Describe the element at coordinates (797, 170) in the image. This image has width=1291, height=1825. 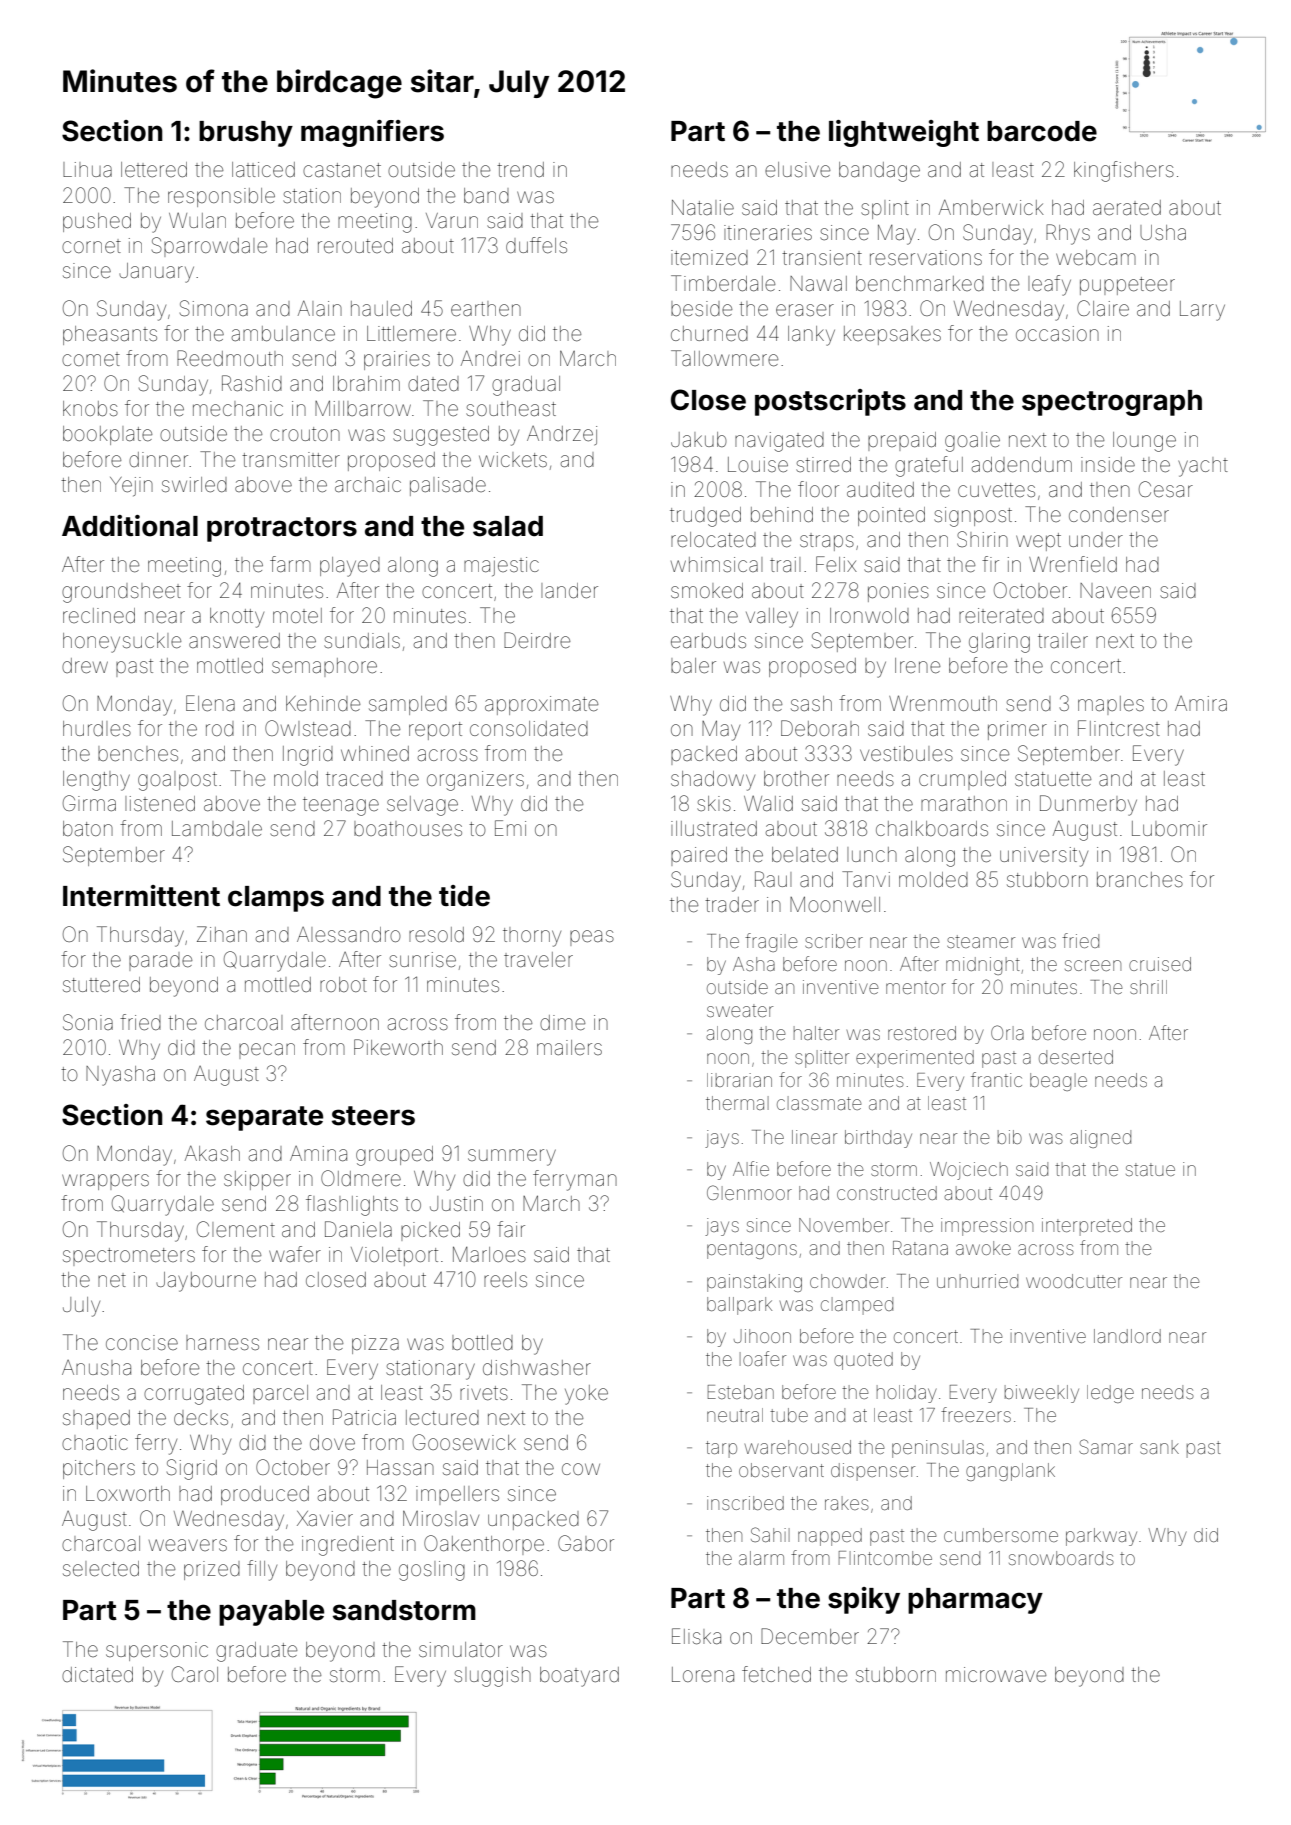
I see `elusive` at that location.
